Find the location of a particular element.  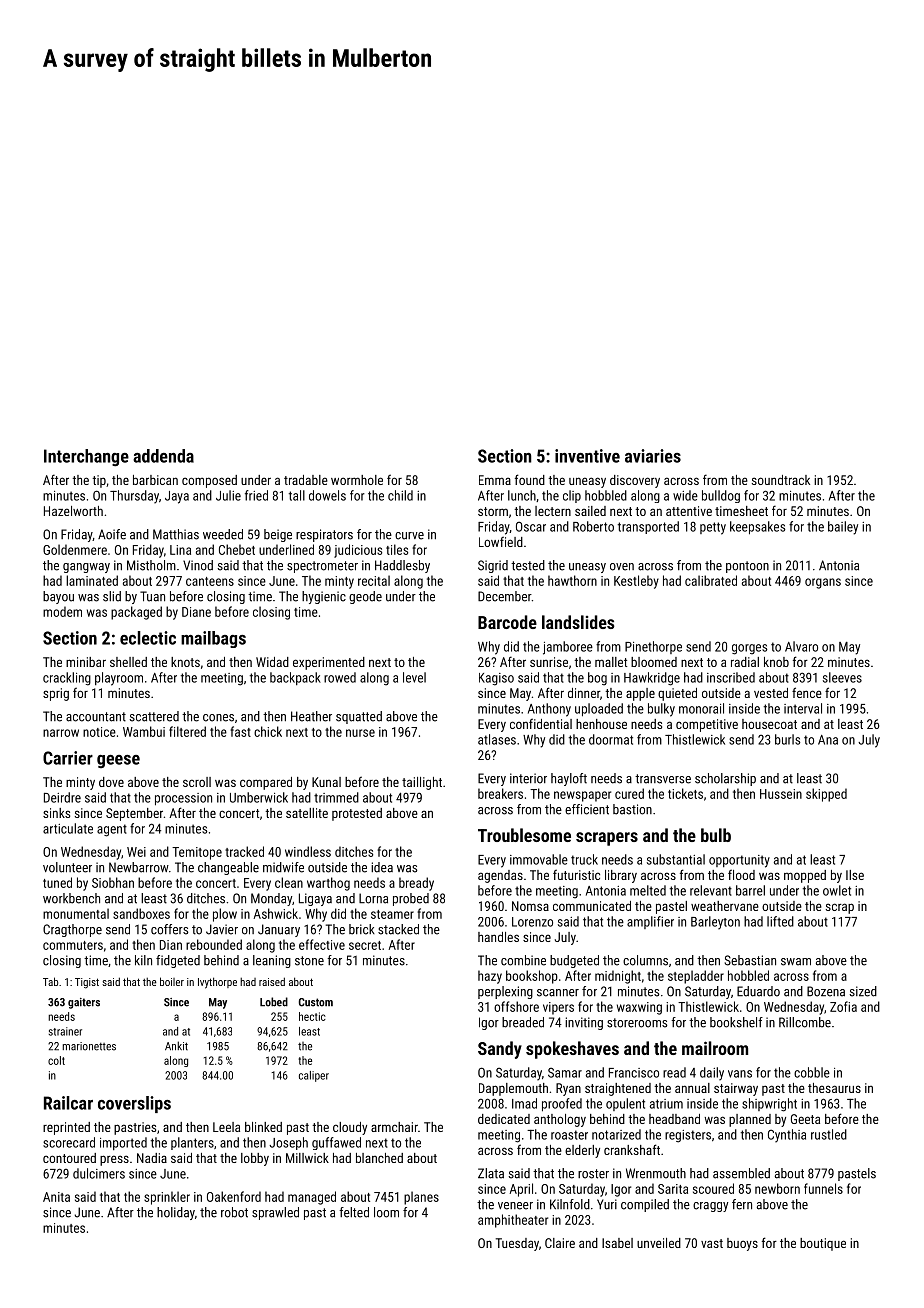

flood is located at coordinates (741, 874).
